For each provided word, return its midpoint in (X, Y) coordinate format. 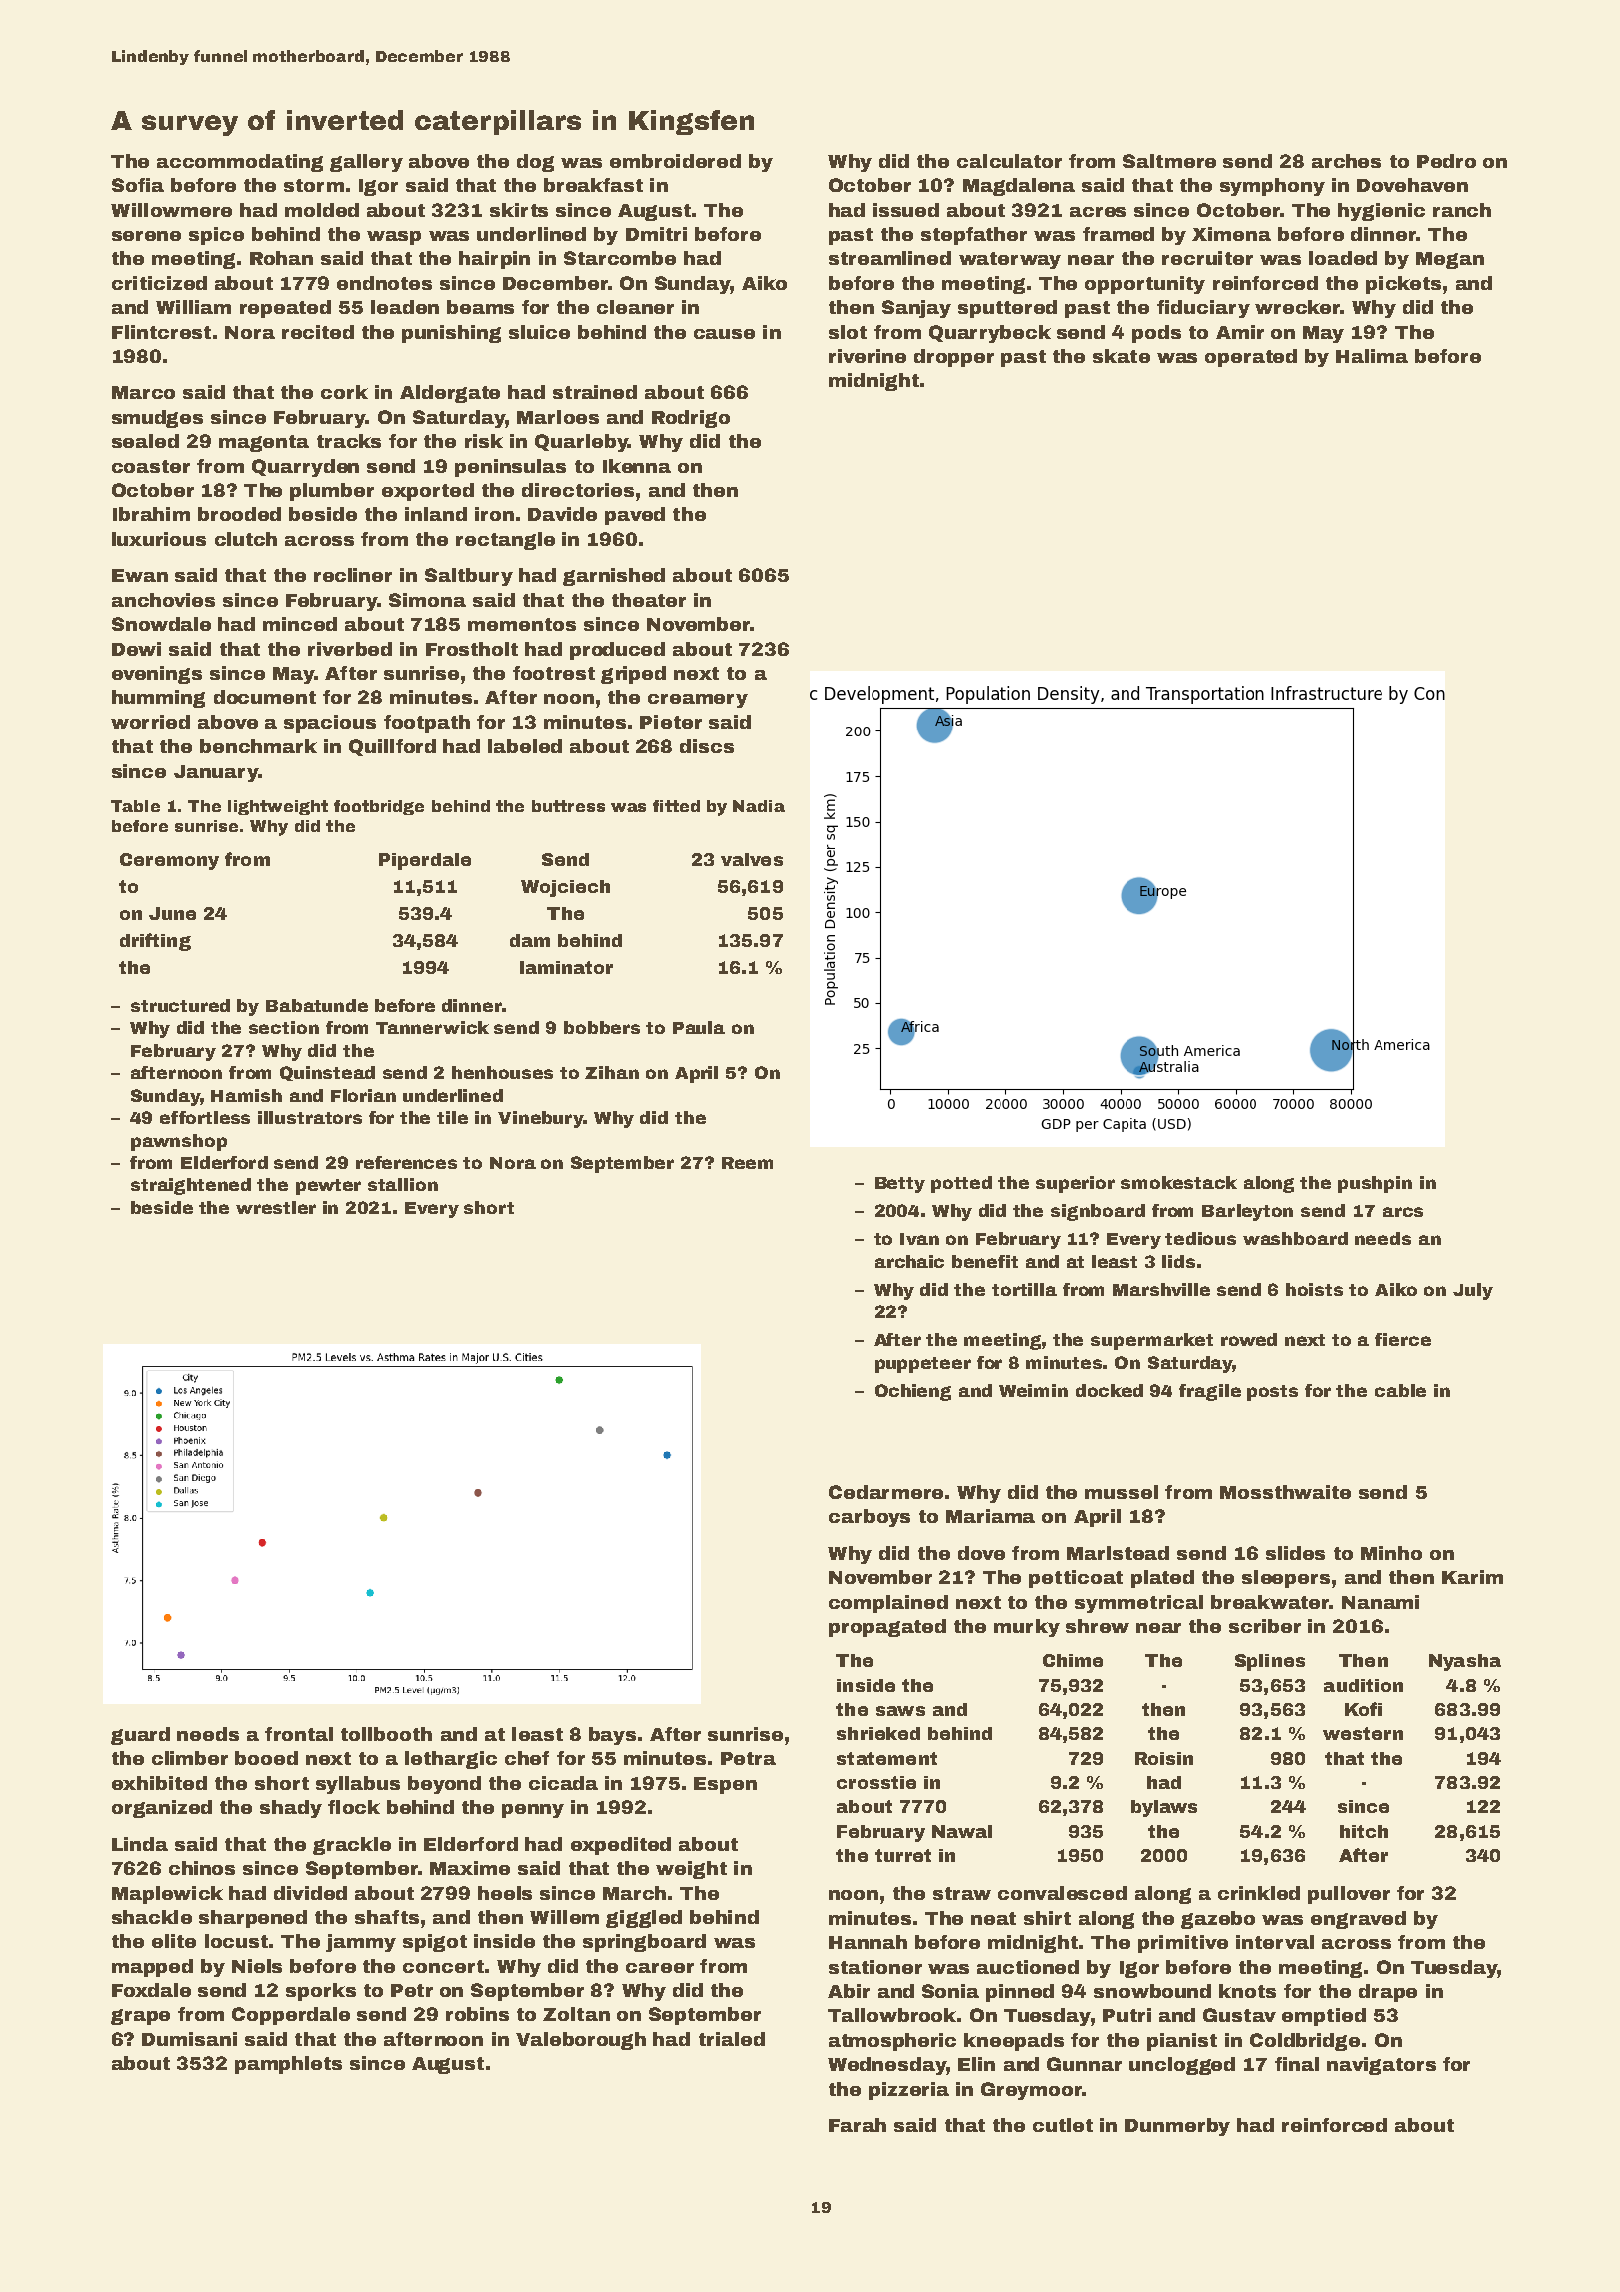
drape (1388, 1993)
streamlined (890, 258)
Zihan (612, 1072)
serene (146, 236)
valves (752, 859)
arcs (1403, 1212)
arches (1346, 161)
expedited (621, 1846)
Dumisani (189, 2039)
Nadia (759, 806)
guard (140, 1736)
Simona (427, 600)
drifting (155, 942)
